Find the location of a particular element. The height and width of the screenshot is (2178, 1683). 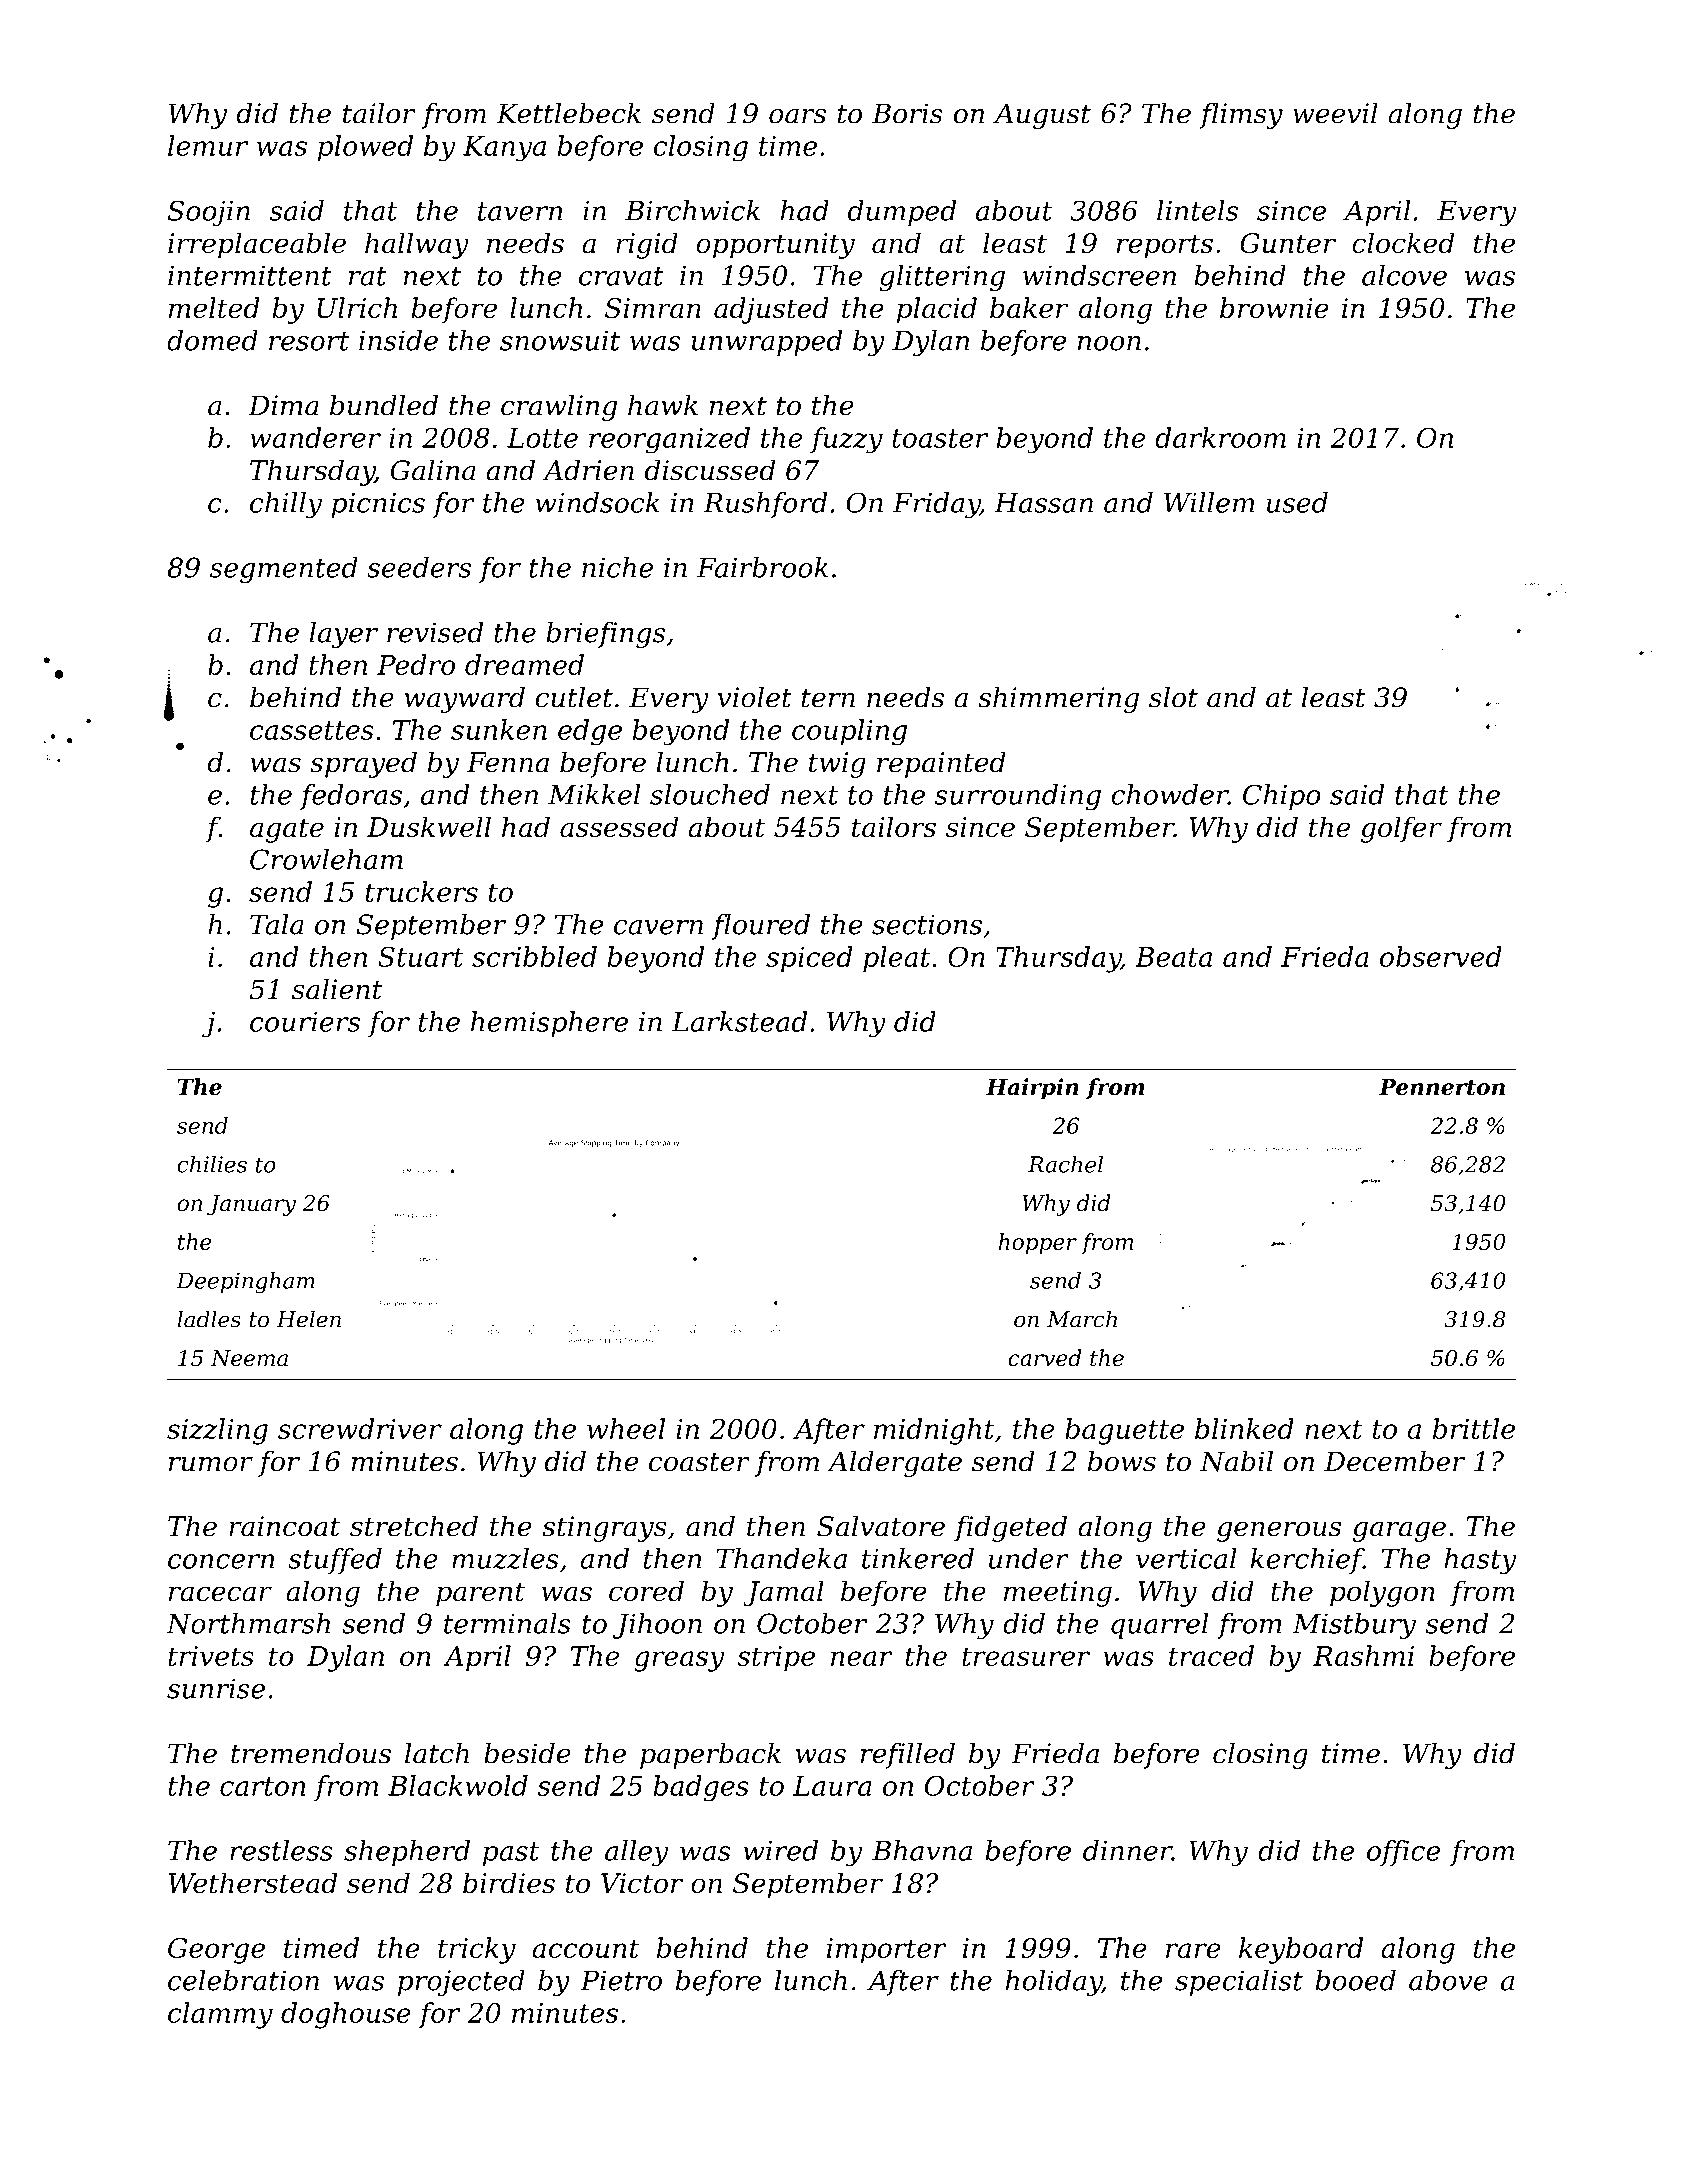

Larkstead is located at coordinates (739, 1021).
